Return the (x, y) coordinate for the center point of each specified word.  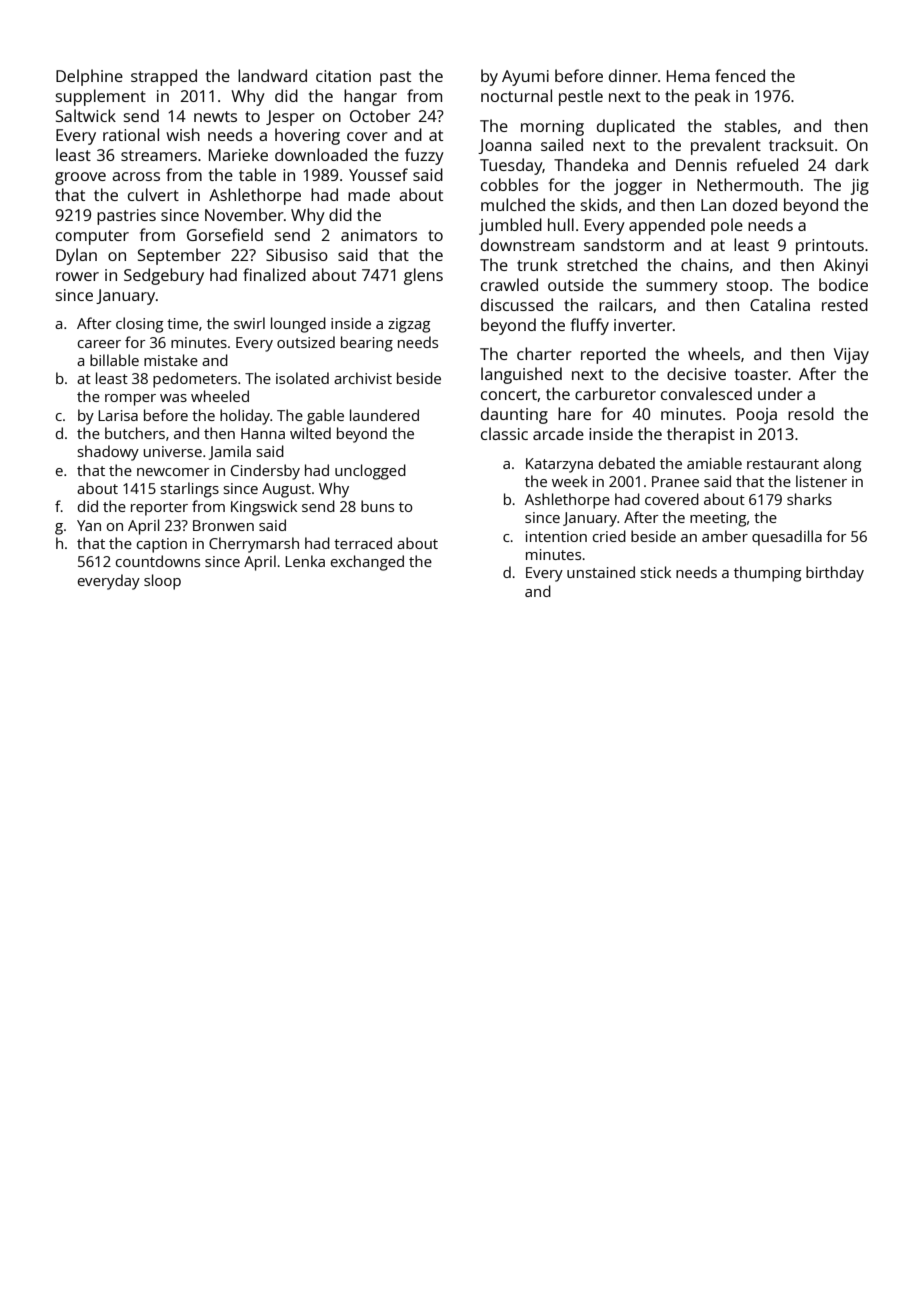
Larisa (118, 415)
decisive (696, 373)
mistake (171, 360)
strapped (164, 77)
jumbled (510, 226)
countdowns (158, 561)
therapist (701, 435)
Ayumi (525, 78)
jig (860, 187)
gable (325, 417)
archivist (363, 378)
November (244, 214)
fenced (740, 75)
